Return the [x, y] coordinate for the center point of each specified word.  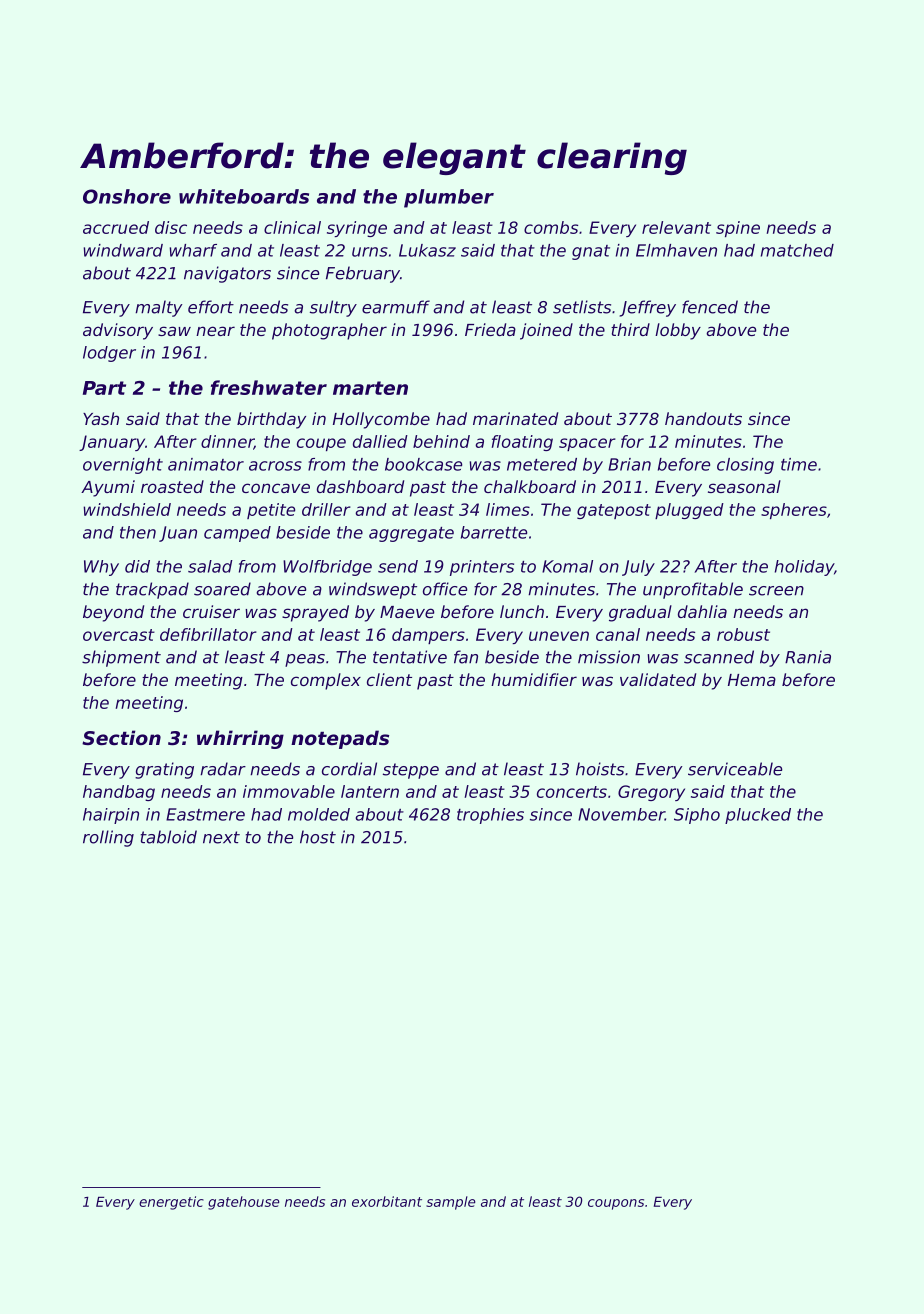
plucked [758, 816]
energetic [171, 1203]
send [398, 566]
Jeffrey [647, 308]
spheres [794, 511]
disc [171, 227]
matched [797, 250]
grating [164, 770]
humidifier [534, 679]
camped [237, 534]
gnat [591, 252]
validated [658, 679]
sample [450, 1203]
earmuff [396, 307]
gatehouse [243, 1203]
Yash [101, 418]
